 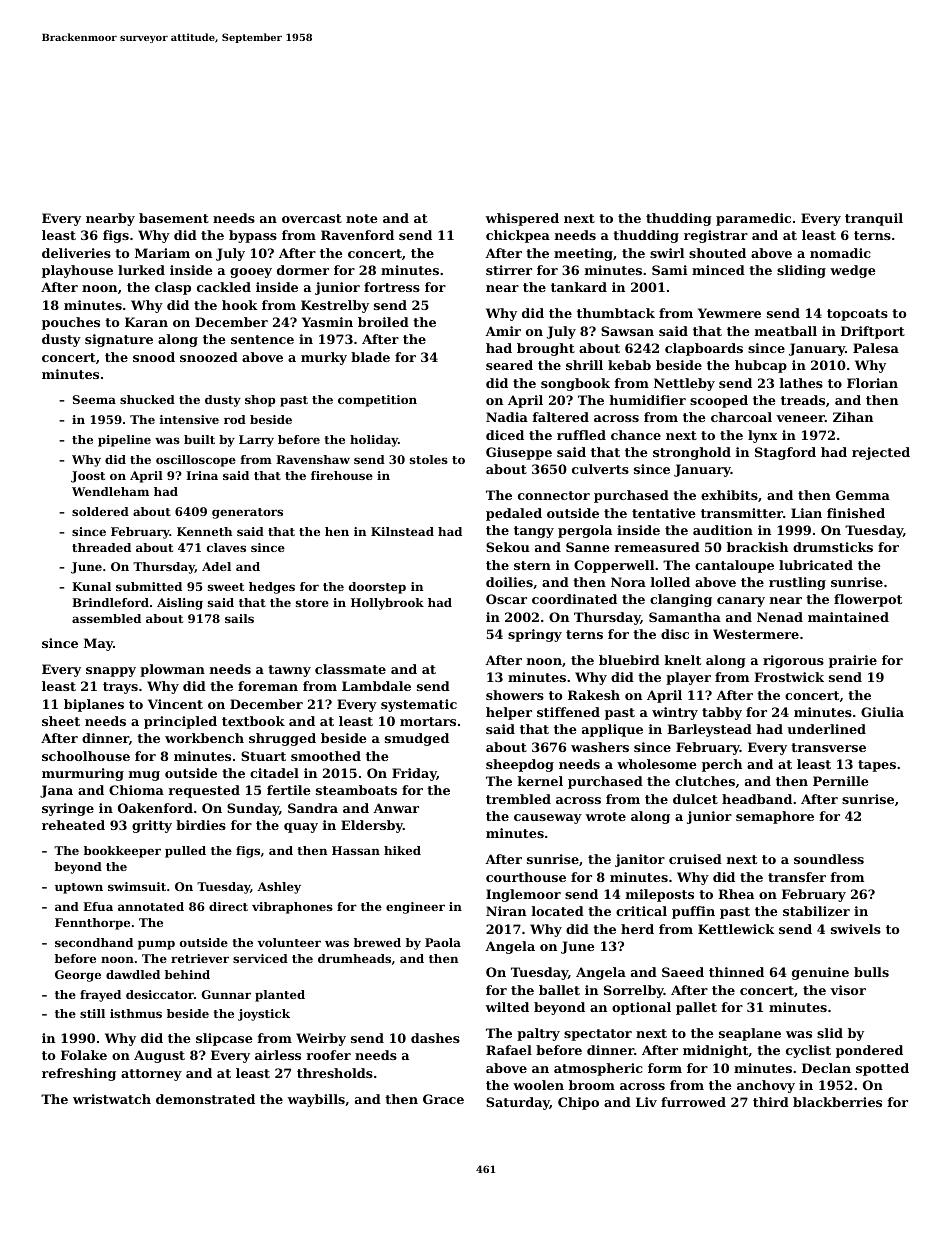 I want to click on pipeline, so click(x=124, y=441).
